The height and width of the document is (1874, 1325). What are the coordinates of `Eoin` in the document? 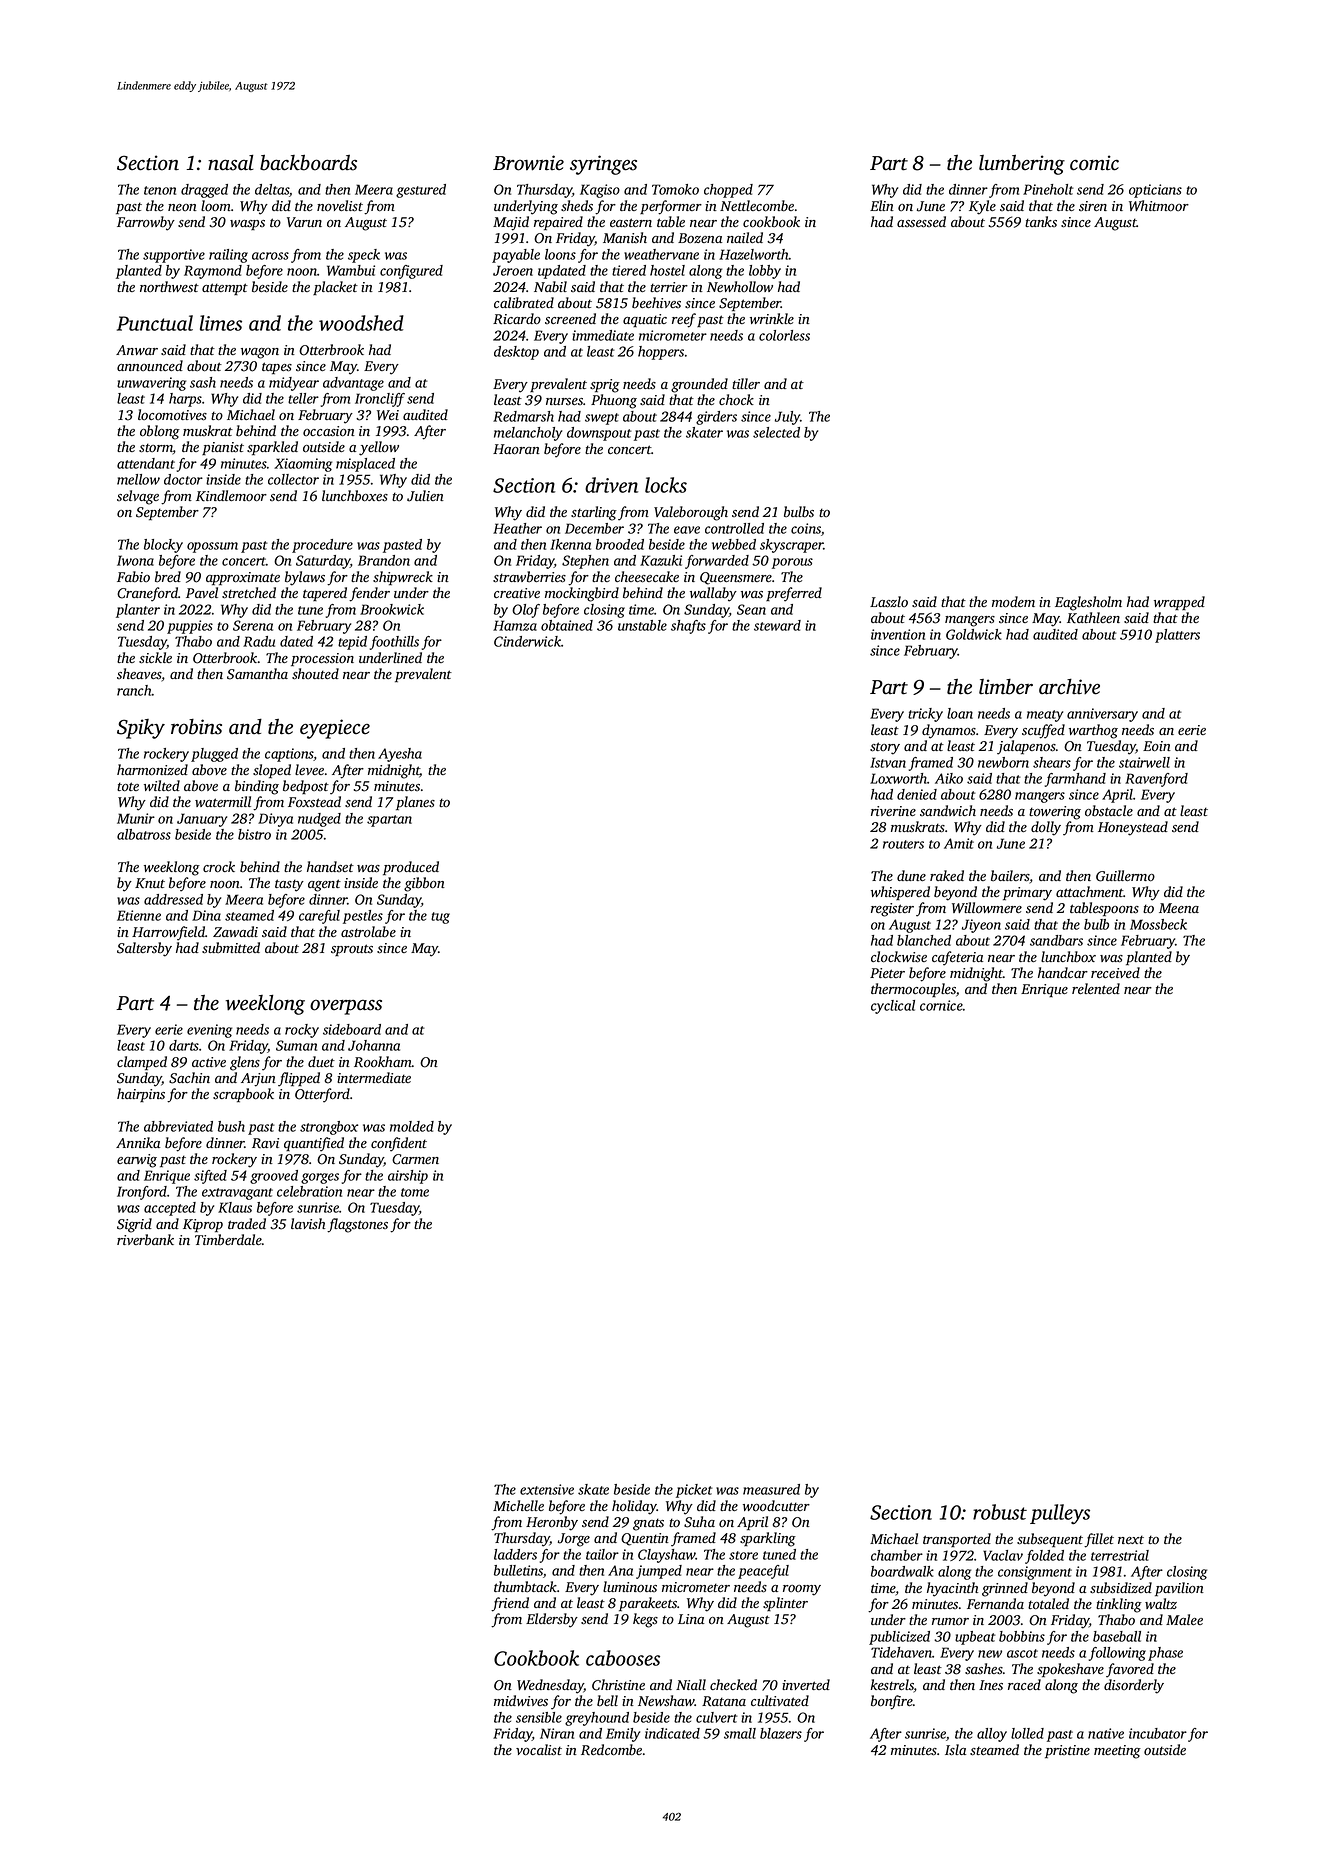 It's located at (1157, 746).
